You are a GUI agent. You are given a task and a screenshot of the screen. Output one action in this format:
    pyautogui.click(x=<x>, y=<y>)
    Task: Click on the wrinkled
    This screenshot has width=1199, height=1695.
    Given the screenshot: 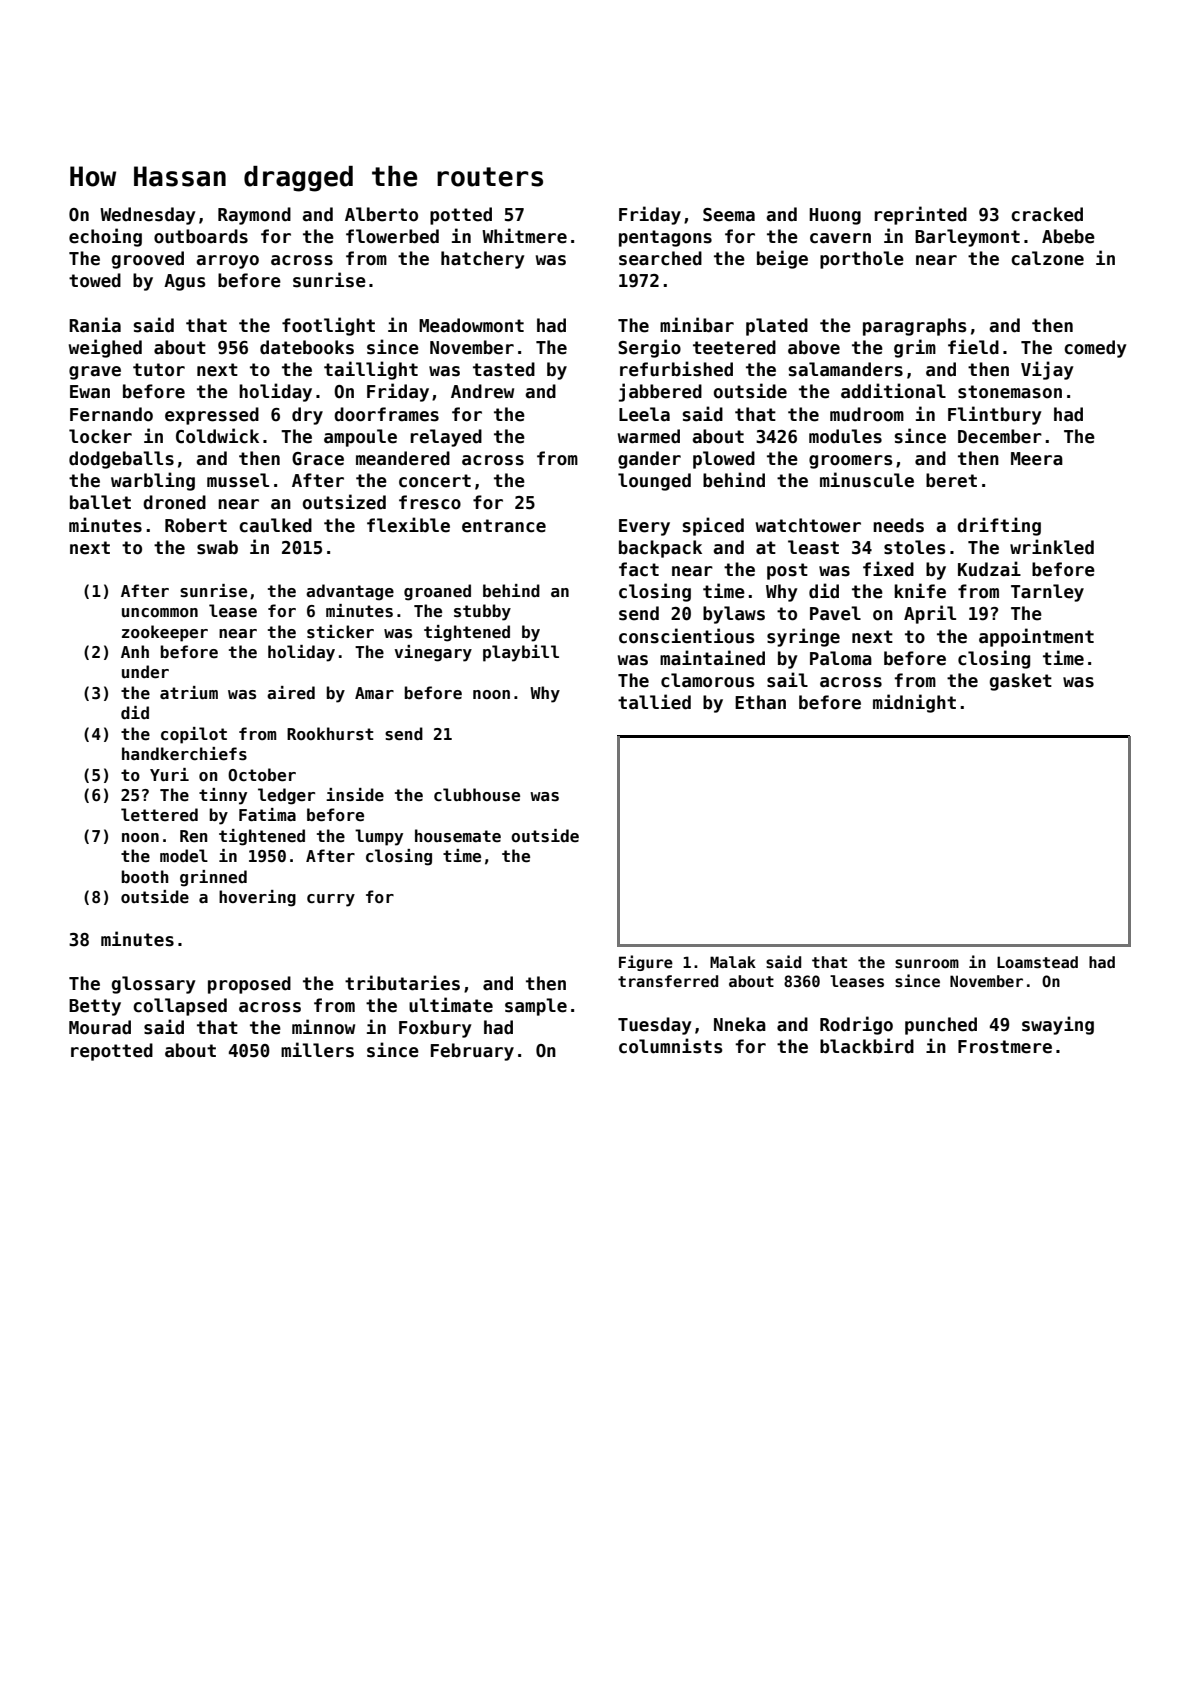 What is the action you would take?
    pyautogui.click(x=1052, y=547)
